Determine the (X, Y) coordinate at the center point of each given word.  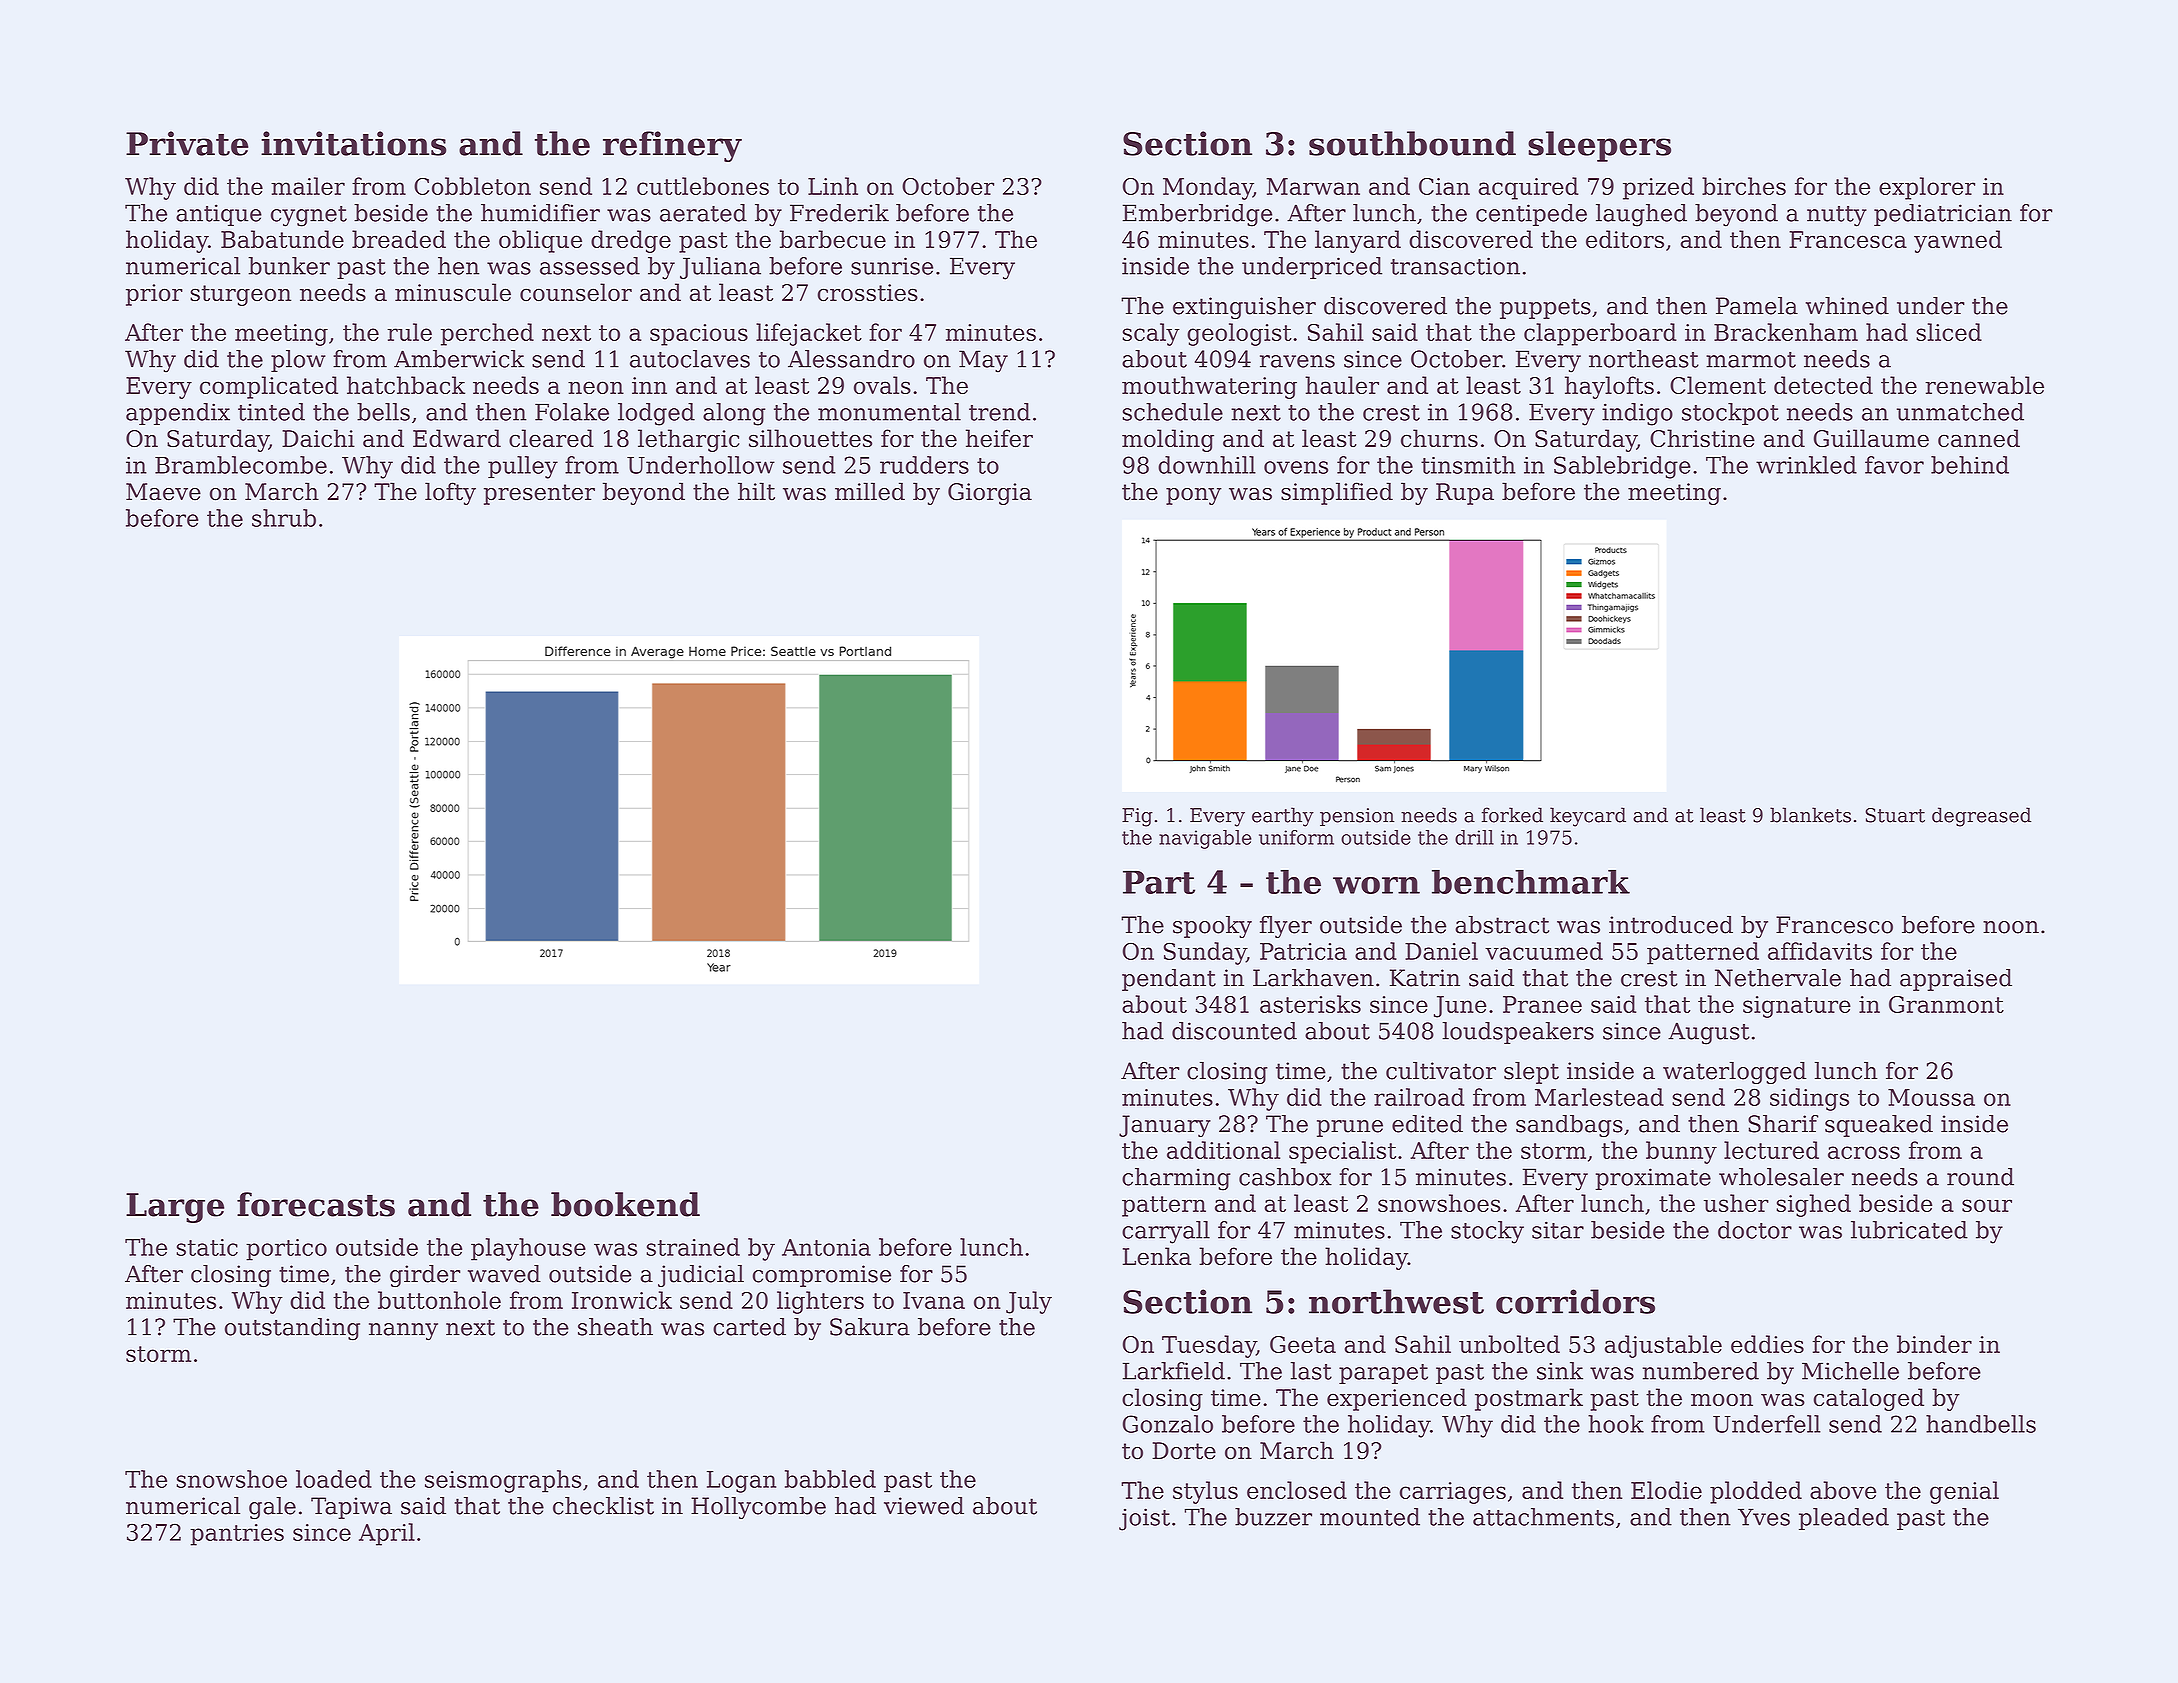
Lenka (1157, 1256)
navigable (1205, 839)
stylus (1205, 1492)
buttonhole (439, 1300)
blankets (1810, 815)
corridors (1575, 1301)
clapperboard (1600, 334)
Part (1159, 882)
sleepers (1599, 146)
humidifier (540, 213)
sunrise (892, 266)
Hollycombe (758, 1508)
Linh (833, 186)
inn (649, 385)
